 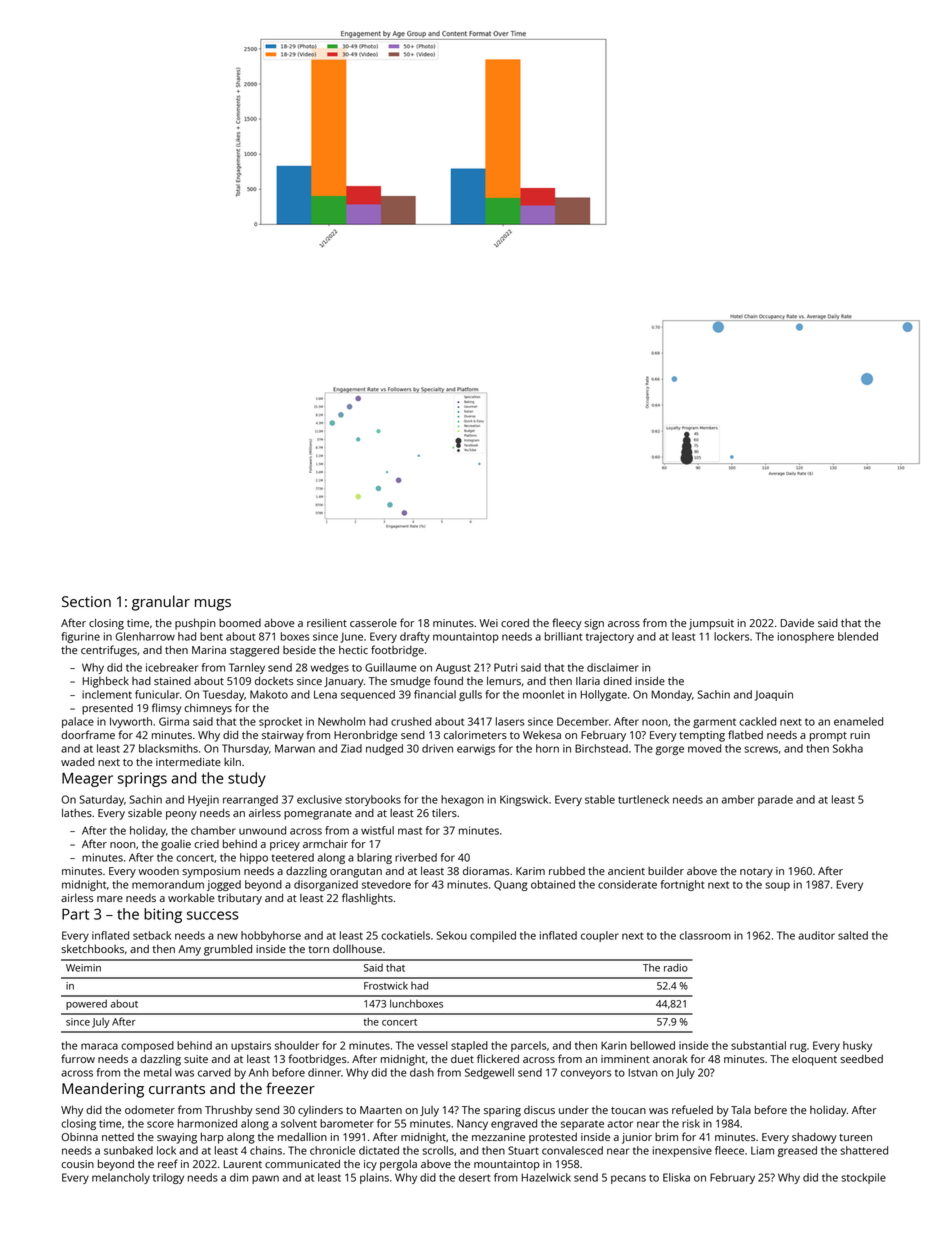 What do you see at coordinates (864, 1150) in the screenshot?
I see `shattered` at bounding box center [864, 1150].
